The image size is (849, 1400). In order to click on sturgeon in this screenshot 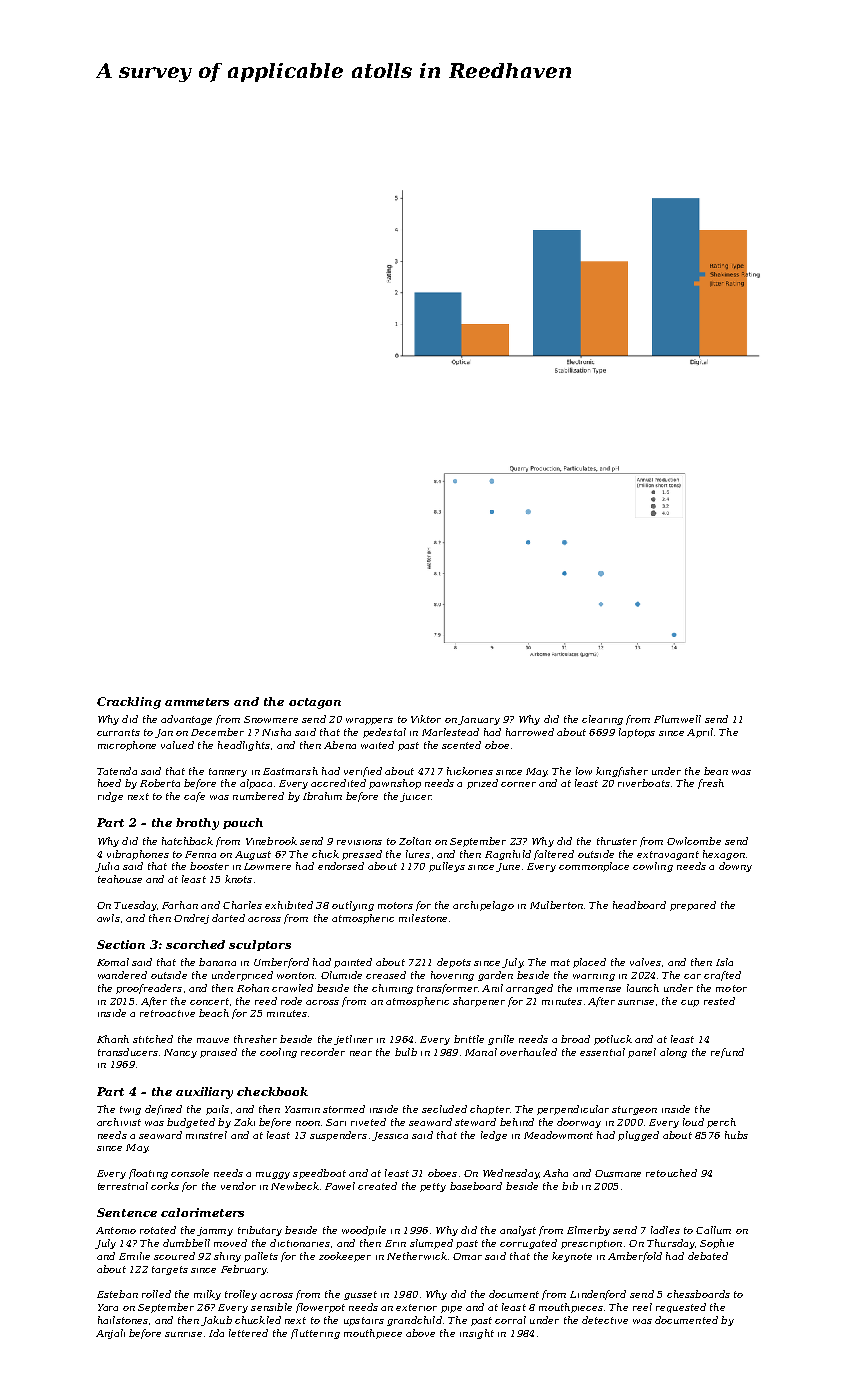, I will do `click(634, 1110)`.
